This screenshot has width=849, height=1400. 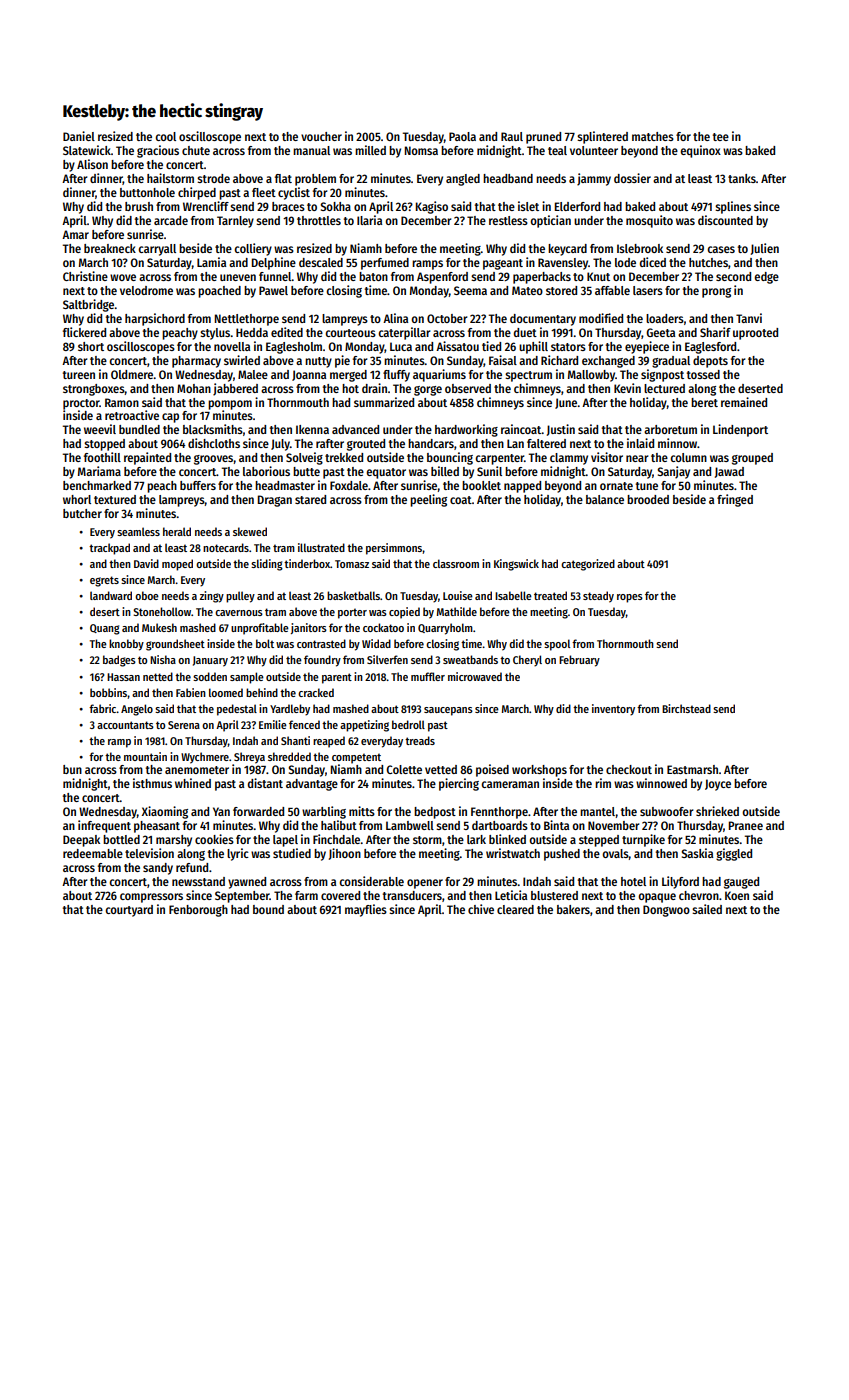 What do you see at coordinates (92, 164) in the screenshot?
I see `Alison` at bounding box center [92, 164].
